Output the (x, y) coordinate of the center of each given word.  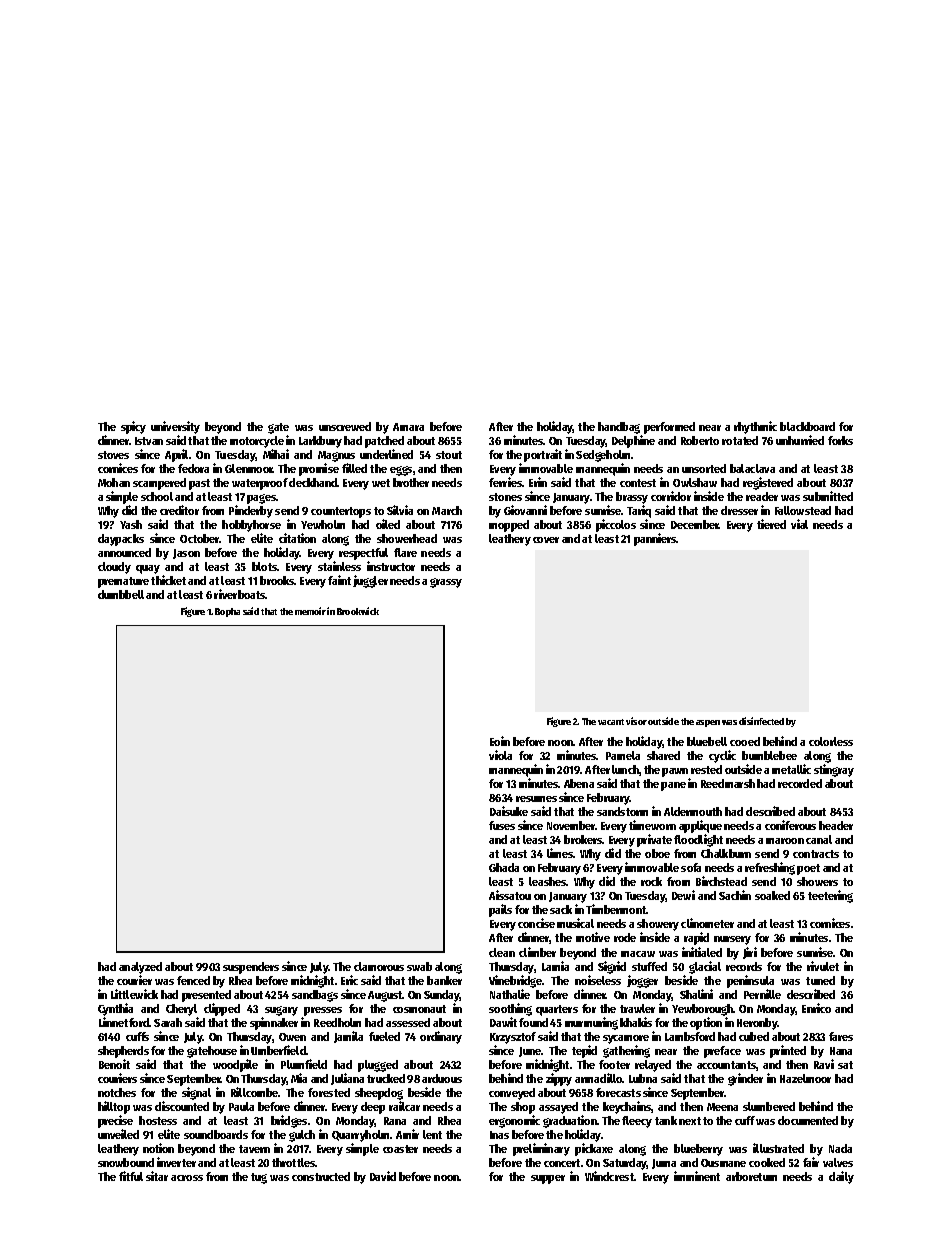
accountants (726, 1065)
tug (259, 1178)
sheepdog (379, 1094)
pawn (675, 772)
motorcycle (257, 442)
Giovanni (525, 510)
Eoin (500, 741)
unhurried (800, 440)
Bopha (227, 612)
